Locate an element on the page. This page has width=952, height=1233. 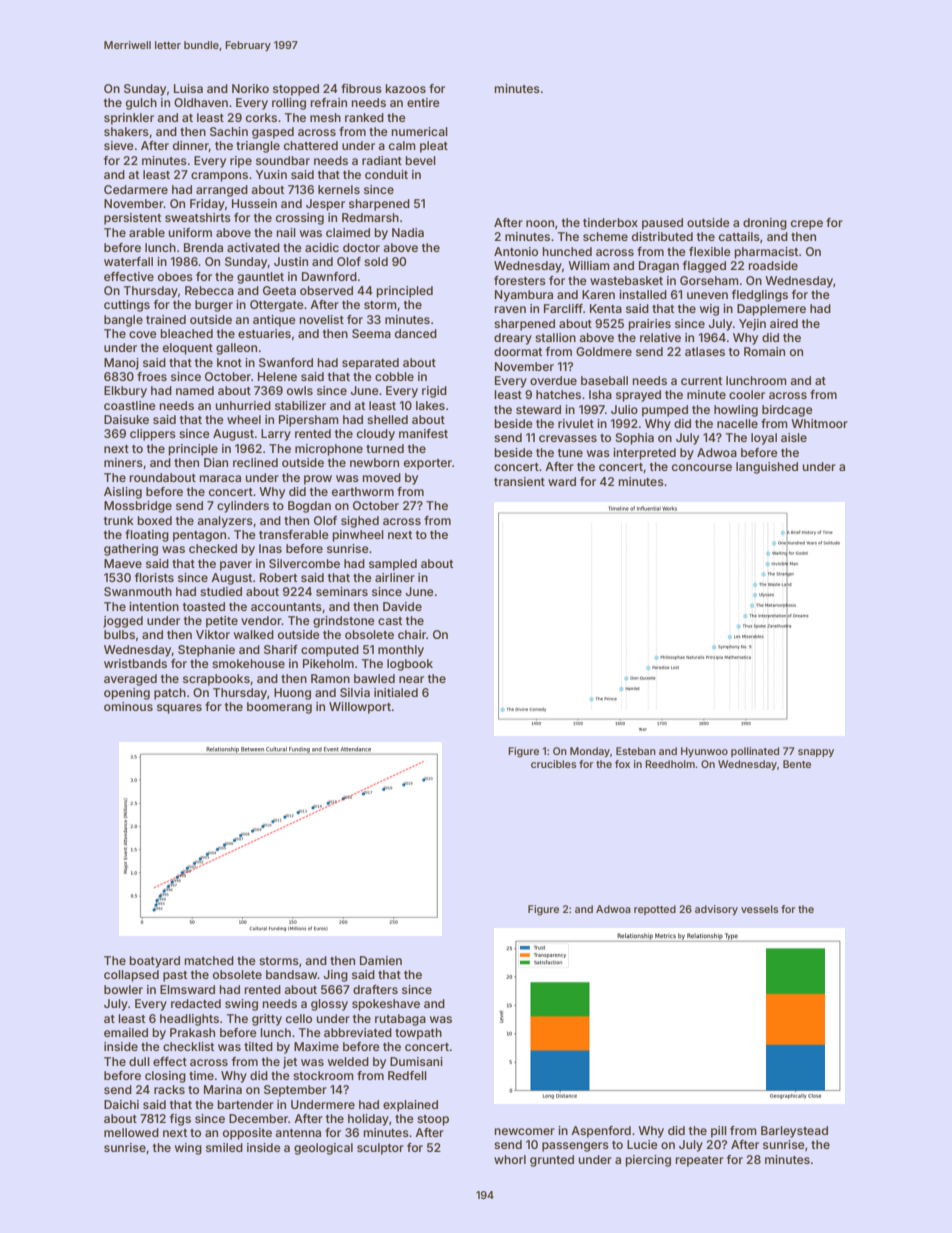
Luisa is located at coordinates (188, 88).
